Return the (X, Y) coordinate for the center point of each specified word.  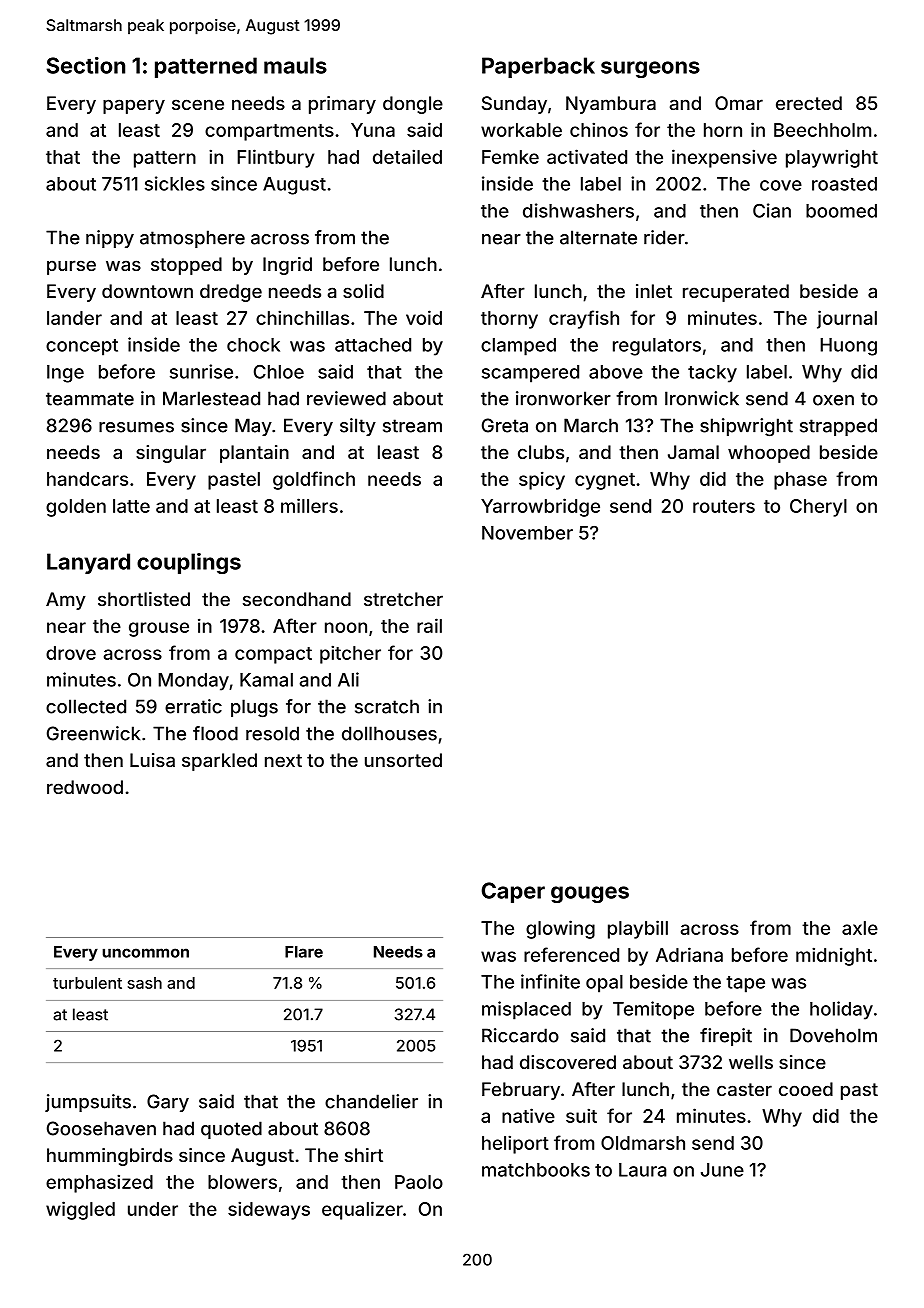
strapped (838, 427)
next (283, 760)
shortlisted (144, 599)
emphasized (99, 1183)
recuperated (736, 293)
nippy (110, 239)
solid (363, 291)
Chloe (279, 372)
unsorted (403, 760)
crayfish (584, 319)
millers (309, 505)
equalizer (362, 1210)
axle (860, 928)
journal (847, 319)
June (722, 1170)
